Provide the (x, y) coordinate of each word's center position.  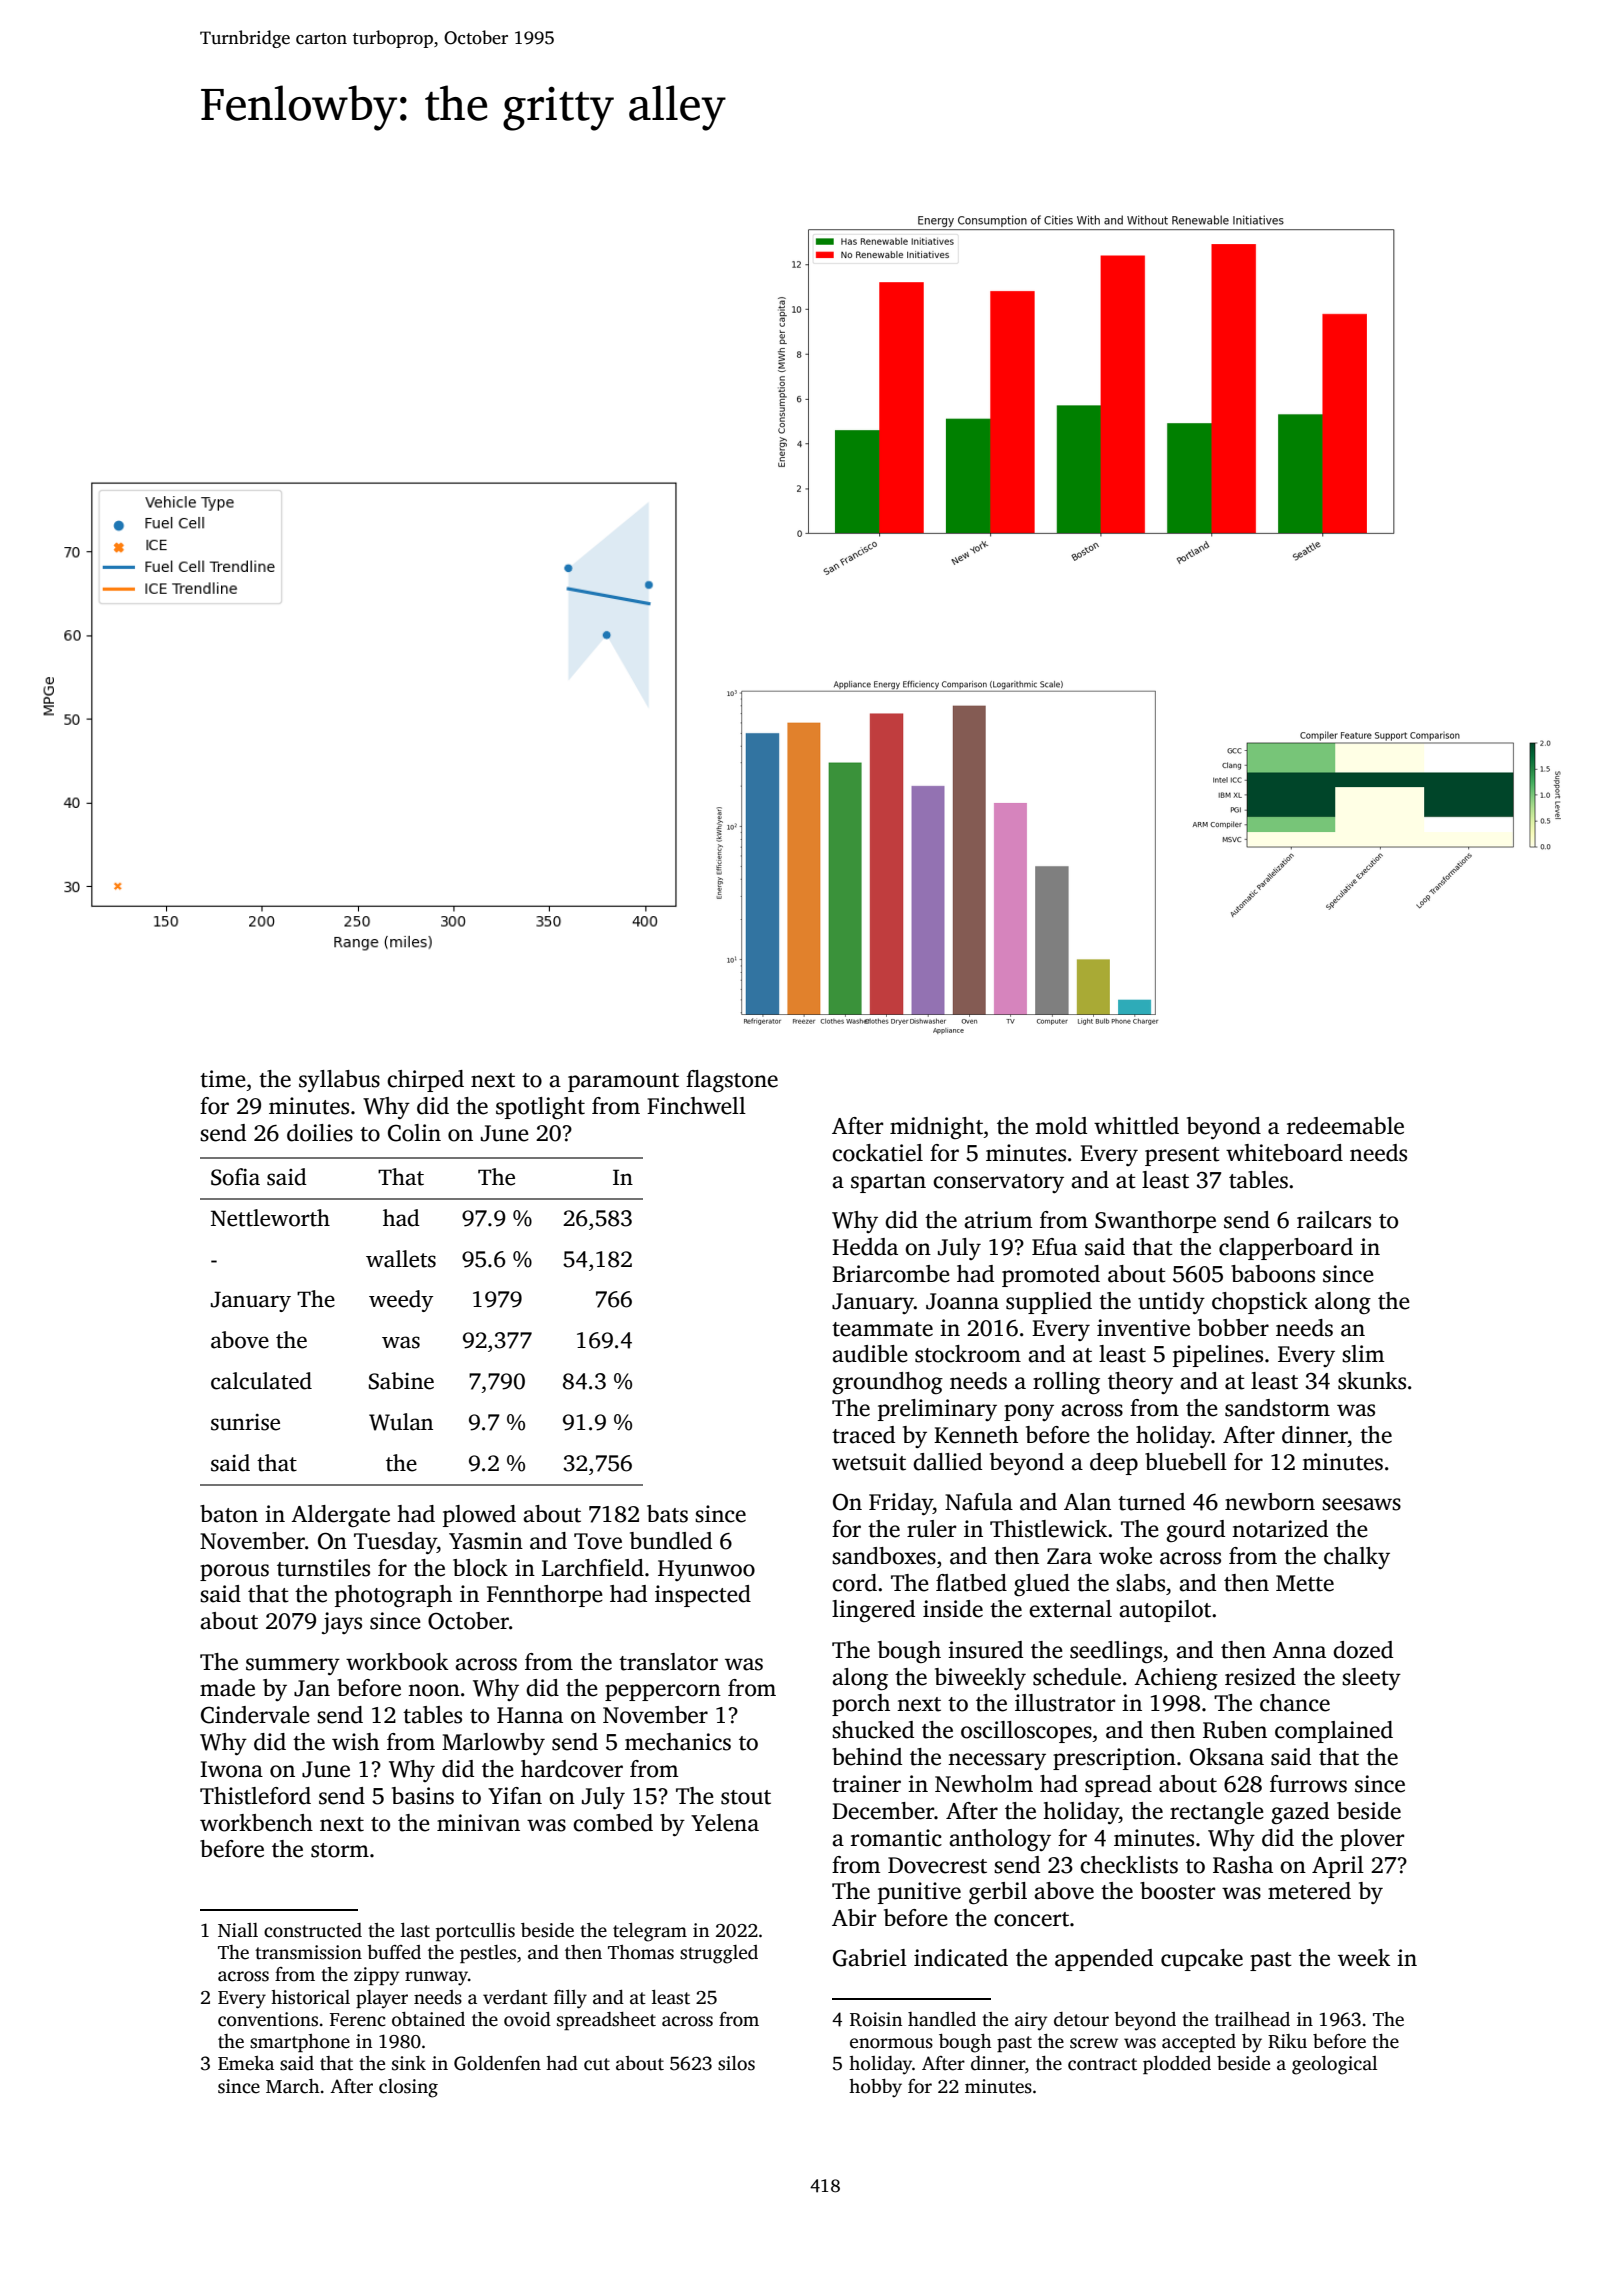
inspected (703, 1596)
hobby (875, 2088)
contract (1102, 2064)
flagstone (732, 1081)
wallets (401, 1259)
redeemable (1345, 1126)
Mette (1305, 1583)
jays (342, 1623)
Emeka (246, 2063)
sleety (1371, 1679)
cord (854, 1583)
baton (229, 1514)
